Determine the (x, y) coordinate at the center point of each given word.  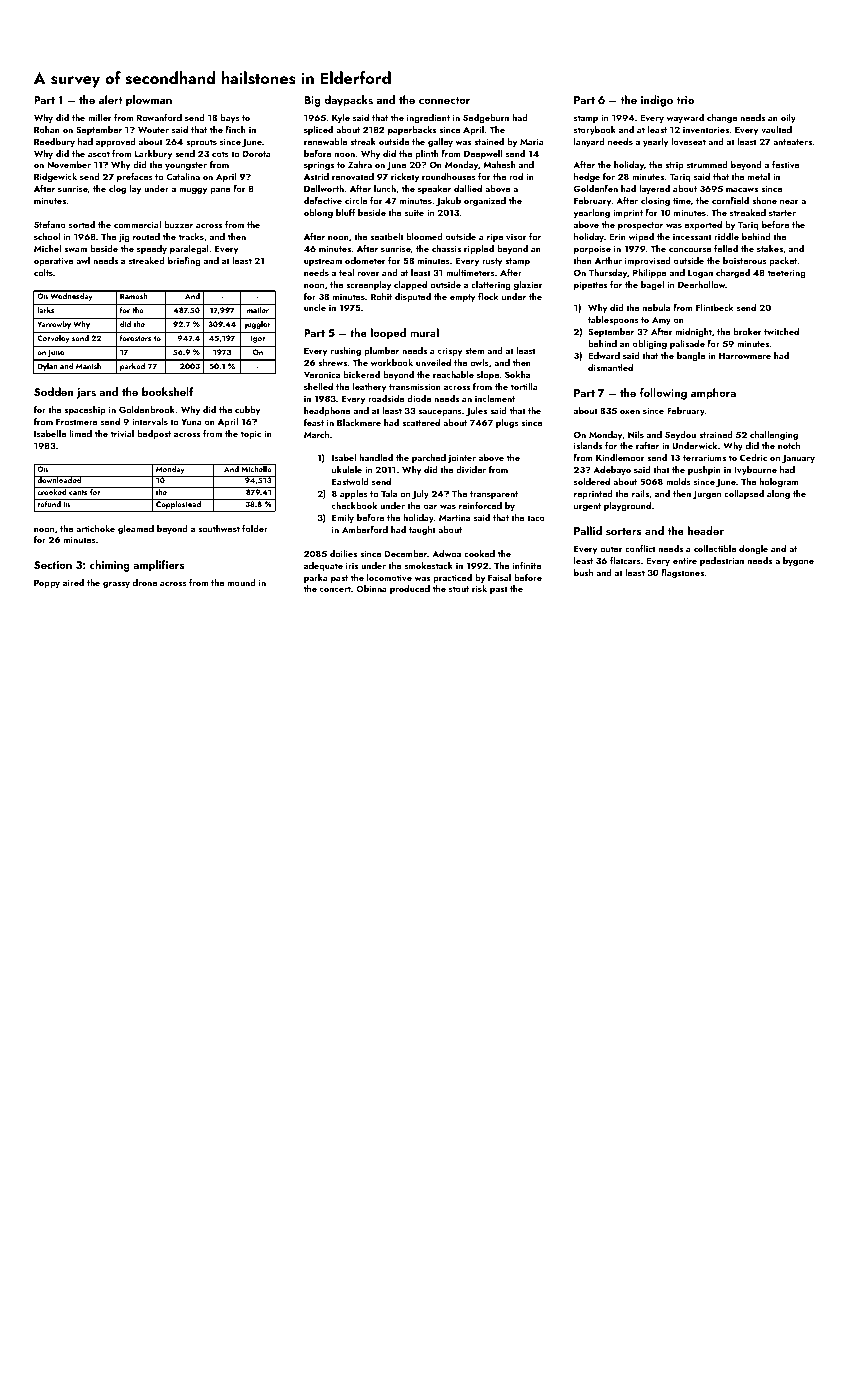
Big (312, 101)
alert (111, 99)
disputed (413, 297)
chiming (110, 566)
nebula (656, 307)
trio (685, 100)
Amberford (365, 529)
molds (678, 481)
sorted (82, 224)
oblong (318, 213)
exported (703, 225)
